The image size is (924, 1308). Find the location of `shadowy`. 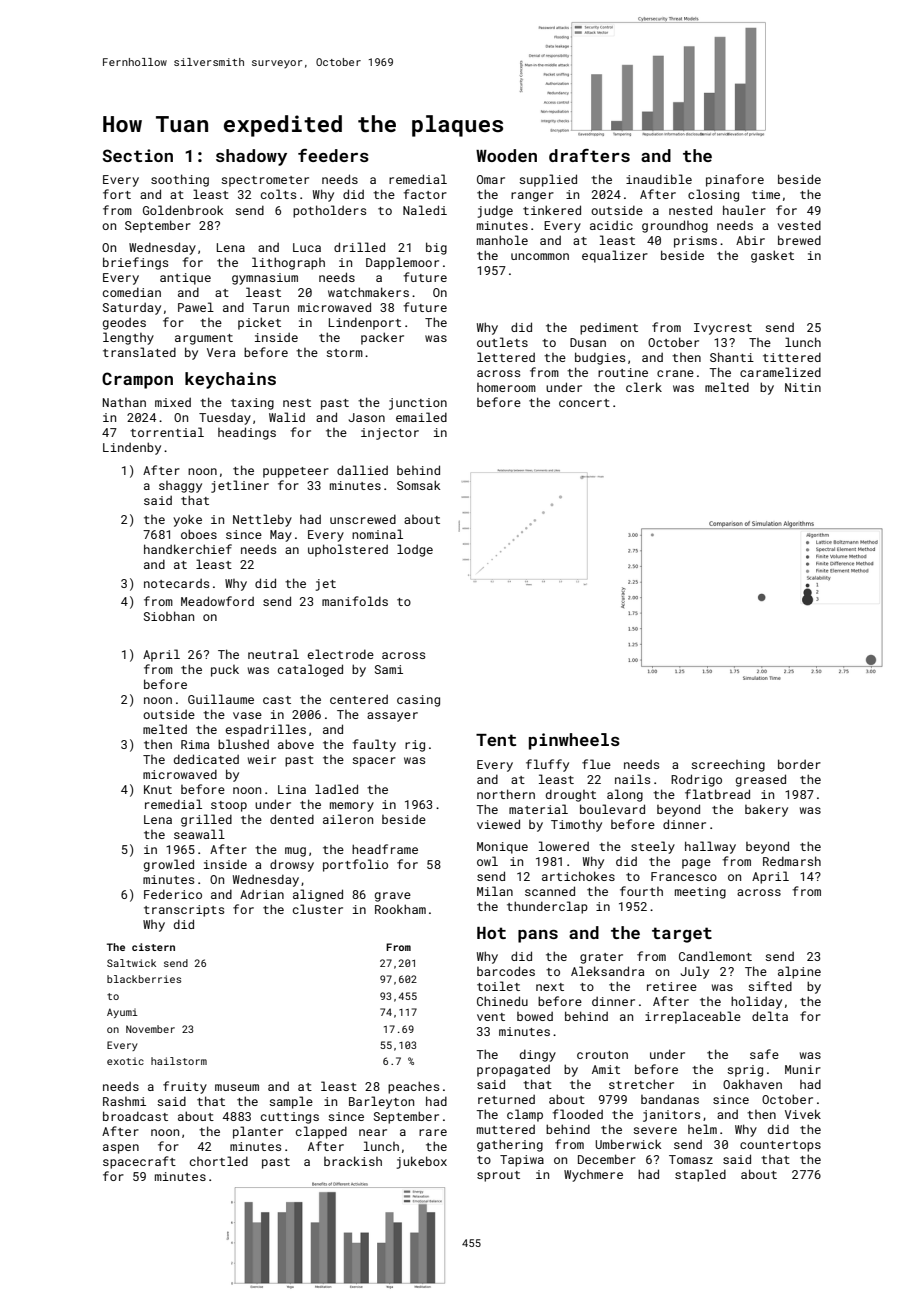

shadowy is located at coordinates (251, 157).
